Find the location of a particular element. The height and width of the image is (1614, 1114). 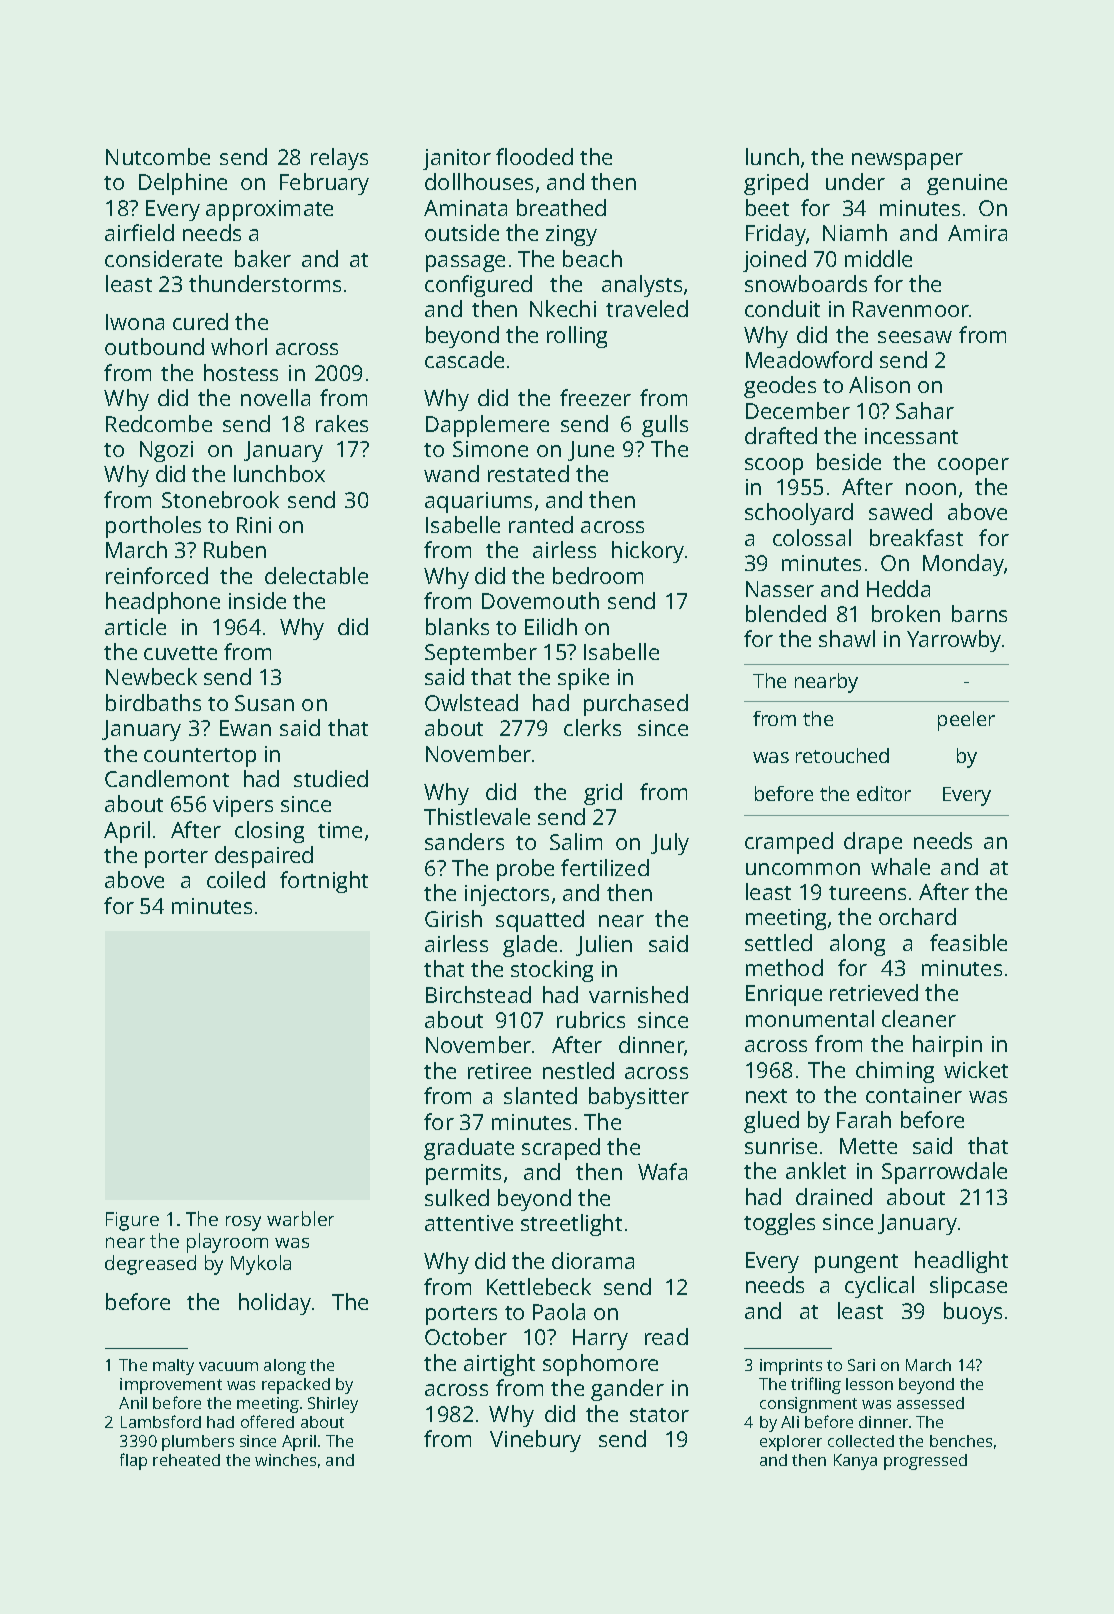

newspaper is located at coordinates (907, 161).
